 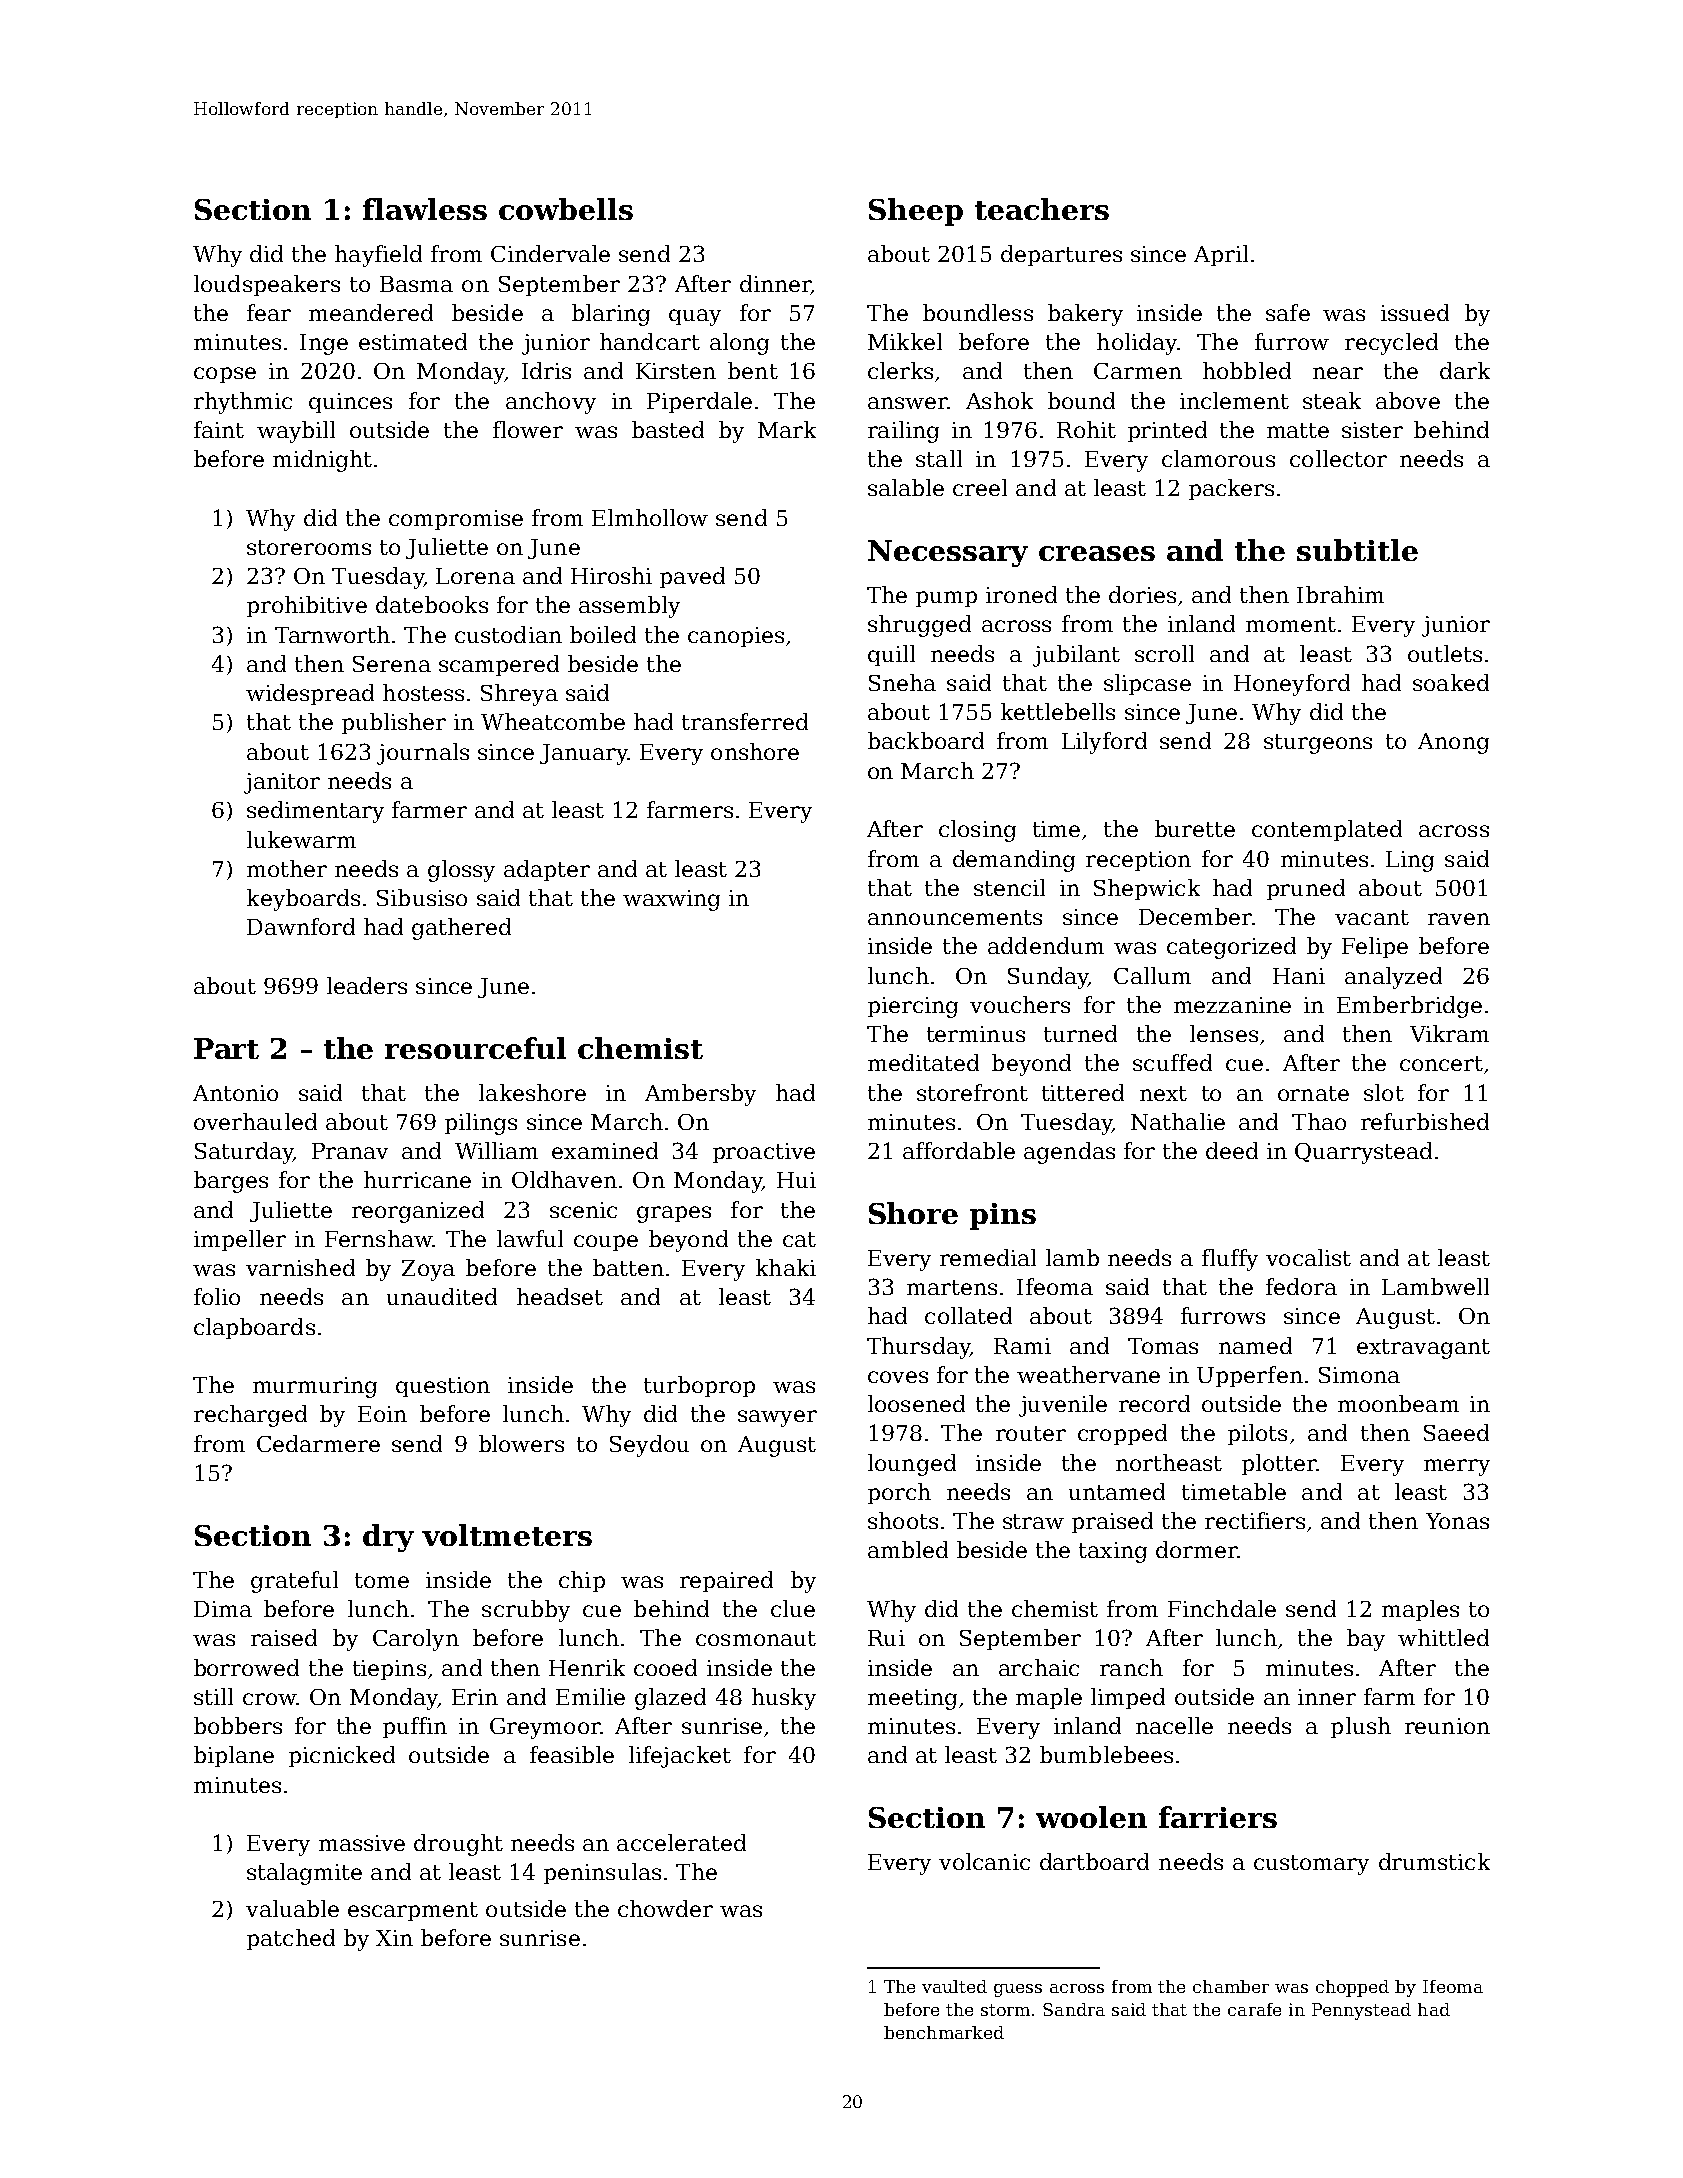 What do you see at coordinates (726, 1581) in the screenshot?
I see `repaired` at bounding box center [726, 1581].
